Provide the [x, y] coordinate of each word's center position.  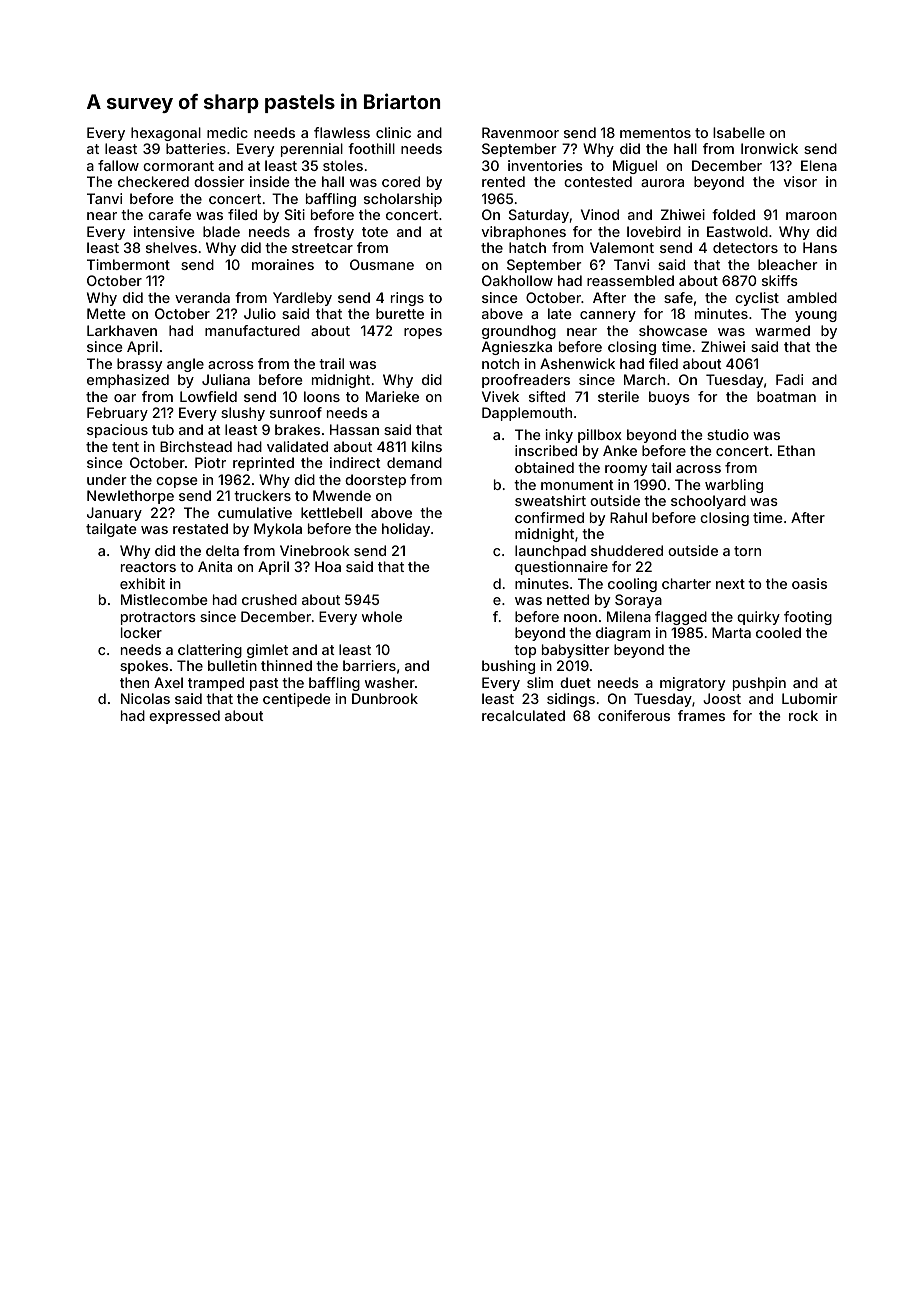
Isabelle [739, 132]
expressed [184, 717]
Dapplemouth [527, 414]
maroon [811, 216]
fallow [118, 165]
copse [177, 482]
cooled [778, 632]
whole [382, 616]
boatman [786, 396]
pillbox [600, 436]
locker [141, 632]
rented [503, 181]
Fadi [789, 379]
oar [125, 398]
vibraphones [524, 233]
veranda [202, 297]
